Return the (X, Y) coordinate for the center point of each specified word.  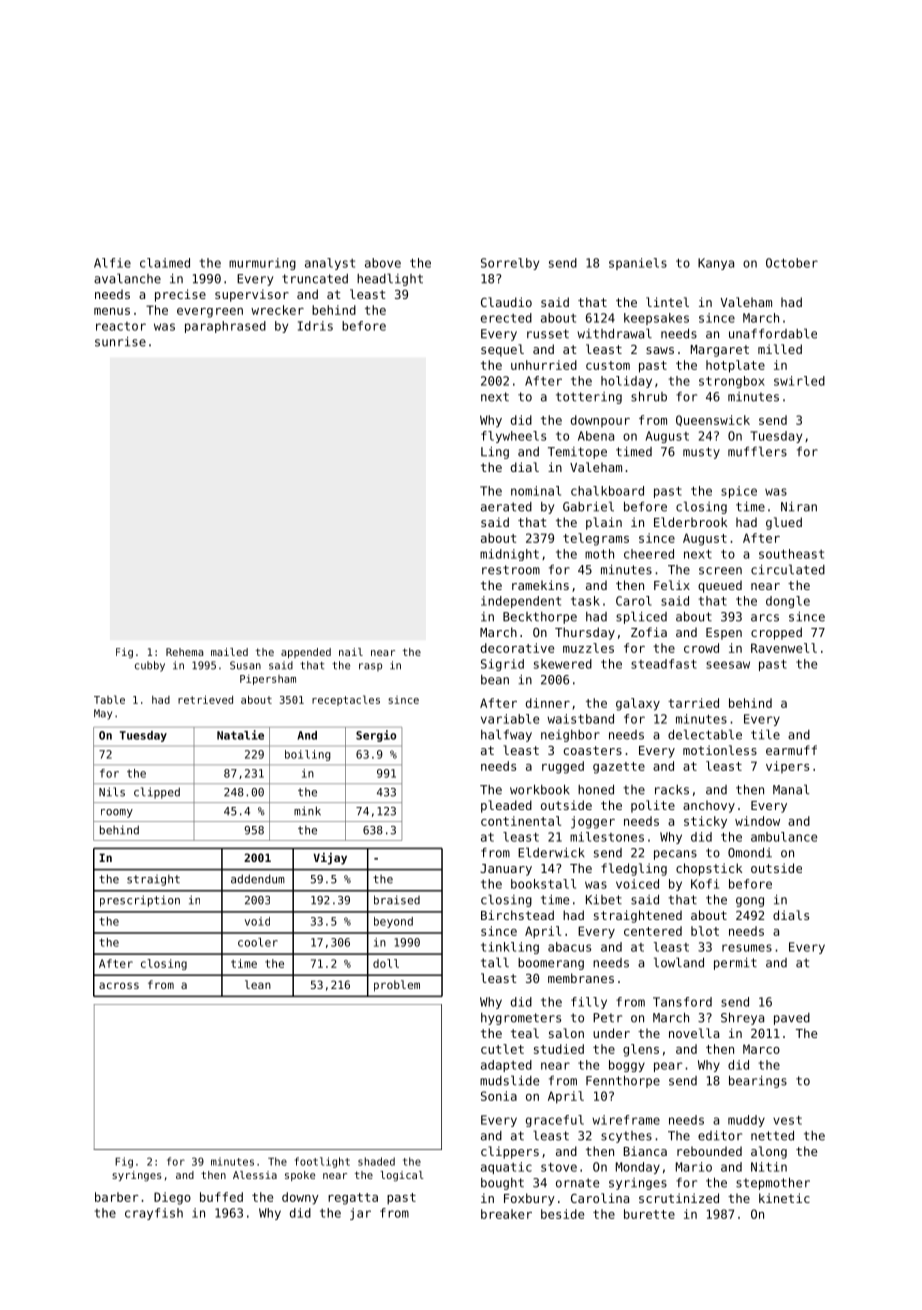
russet (548, 334)
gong (750, 902)
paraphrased (225, 327)
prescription (140, 901)
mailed (229, 652)
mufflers (757, 451)
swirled (799, 381)
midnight (509, 555)
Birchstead (517, 915)
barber (116, 1197)
